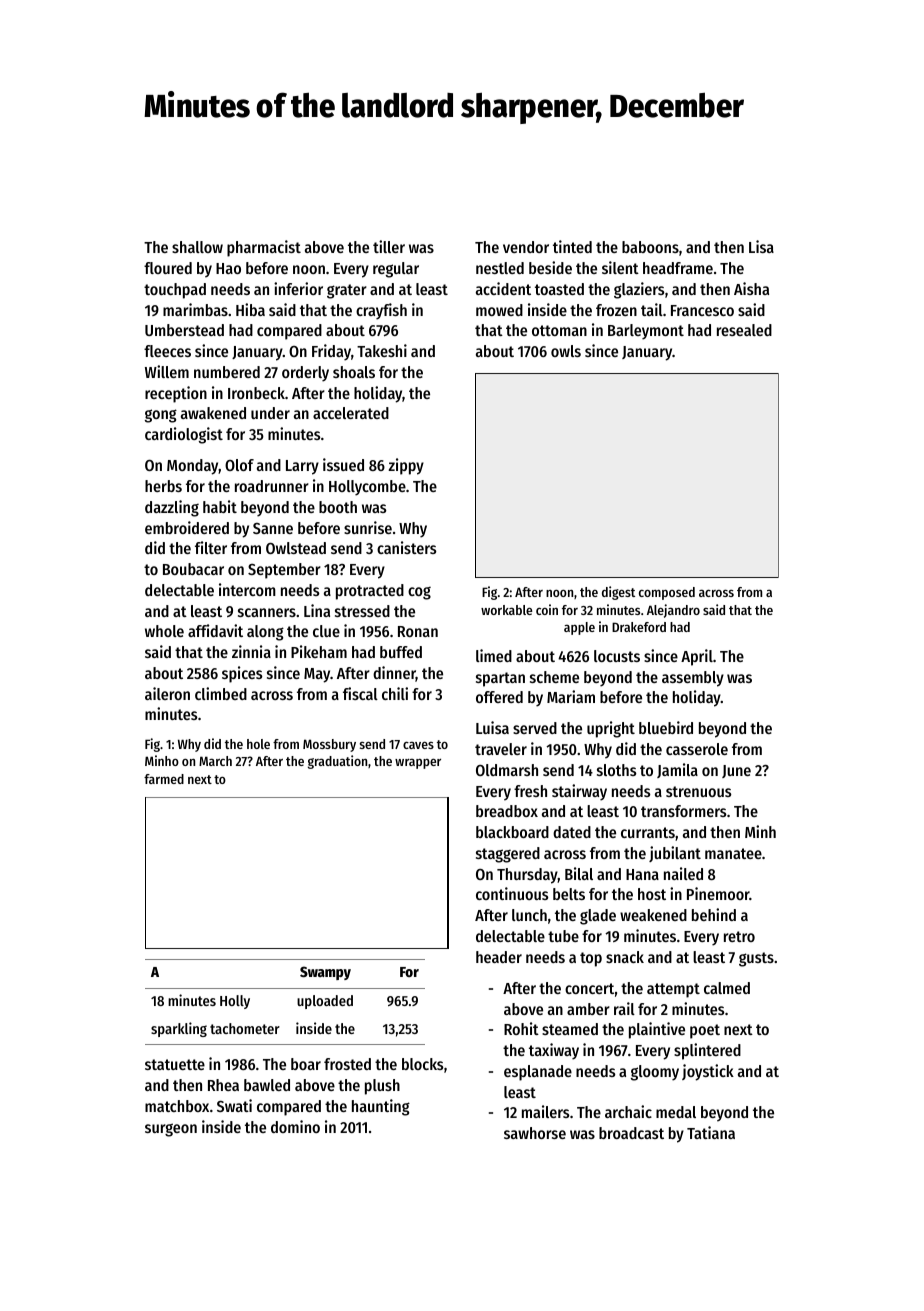 This document has height=1311, width=924. What do you see at coordinates (625, 957) in the document?
I see `snack` at bounding box center [625, 957].
